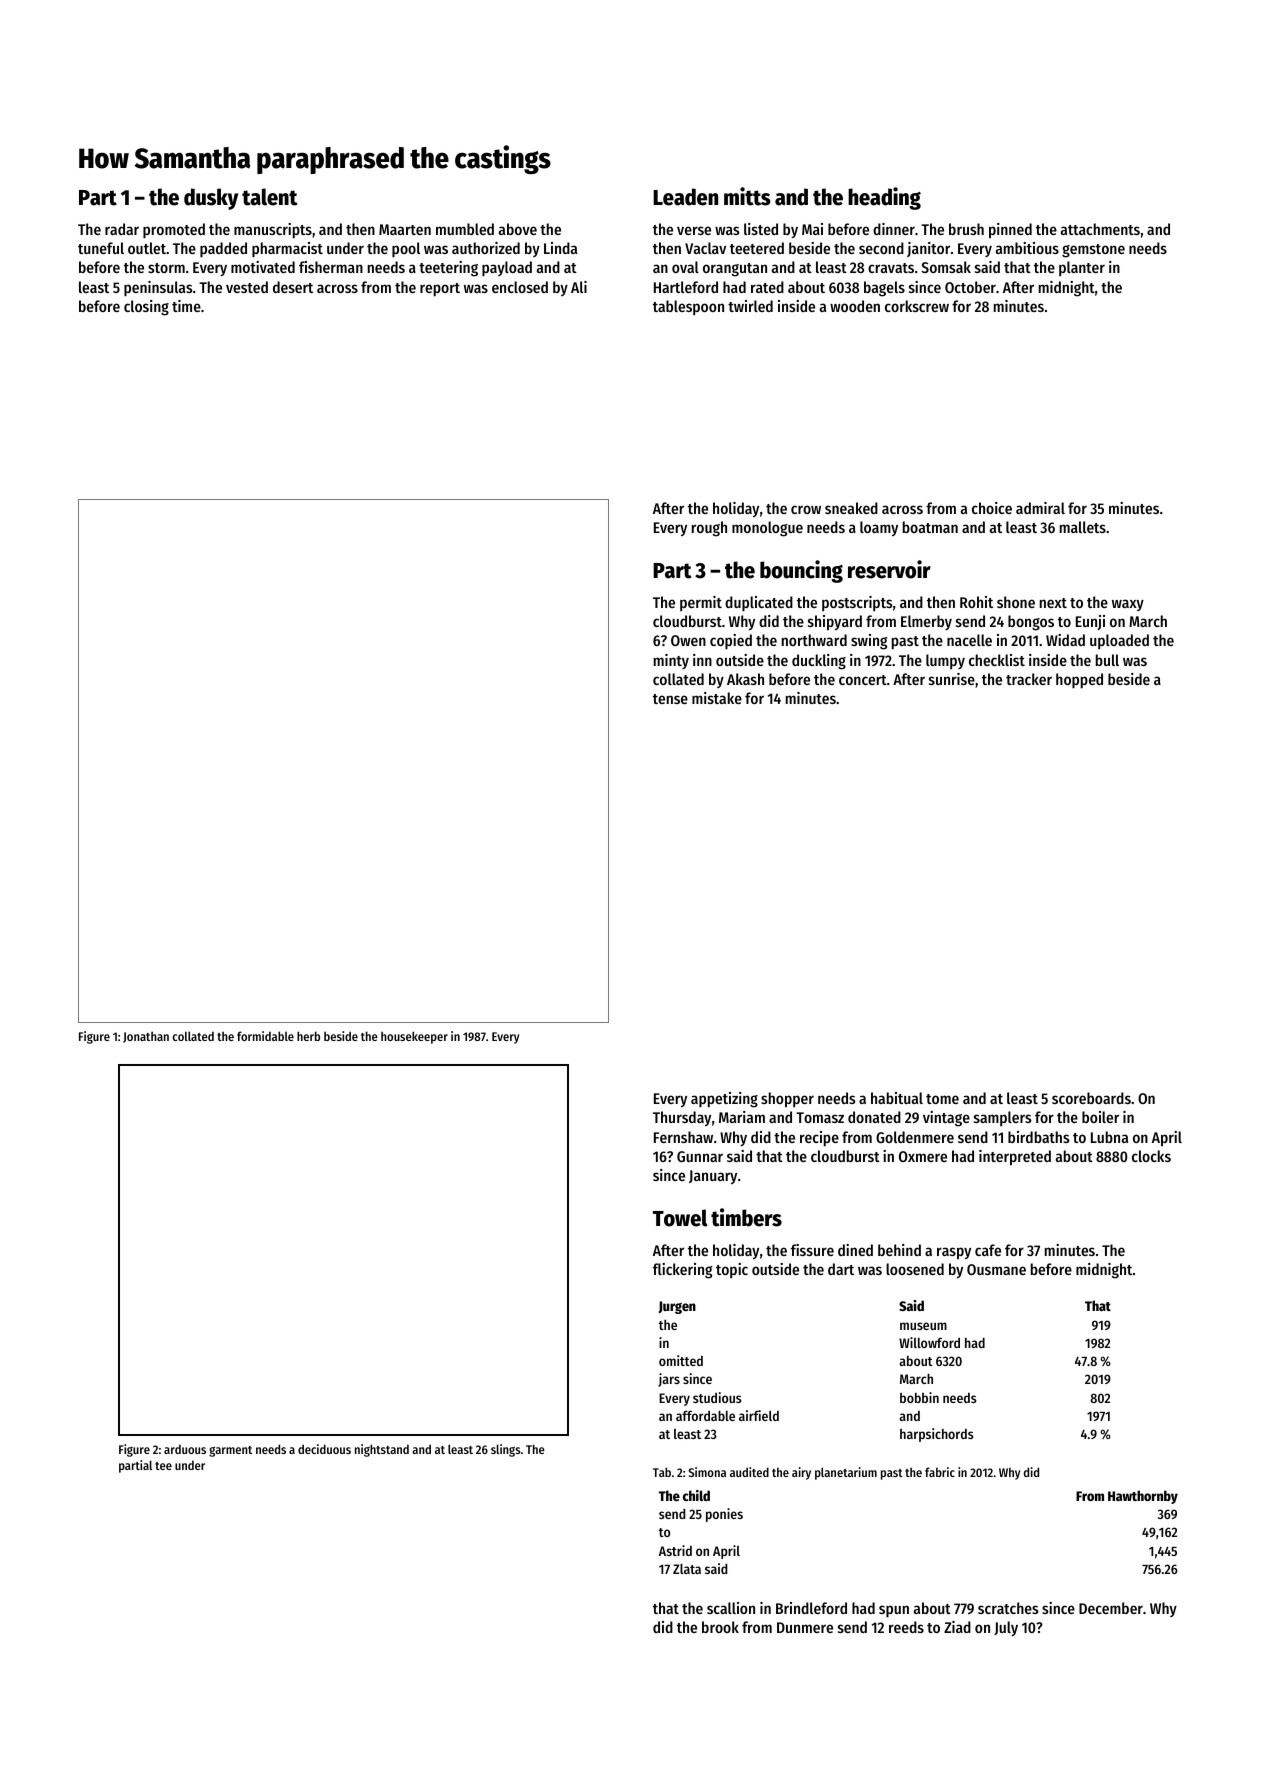  I want to click on garment, so click(230, 1451).
